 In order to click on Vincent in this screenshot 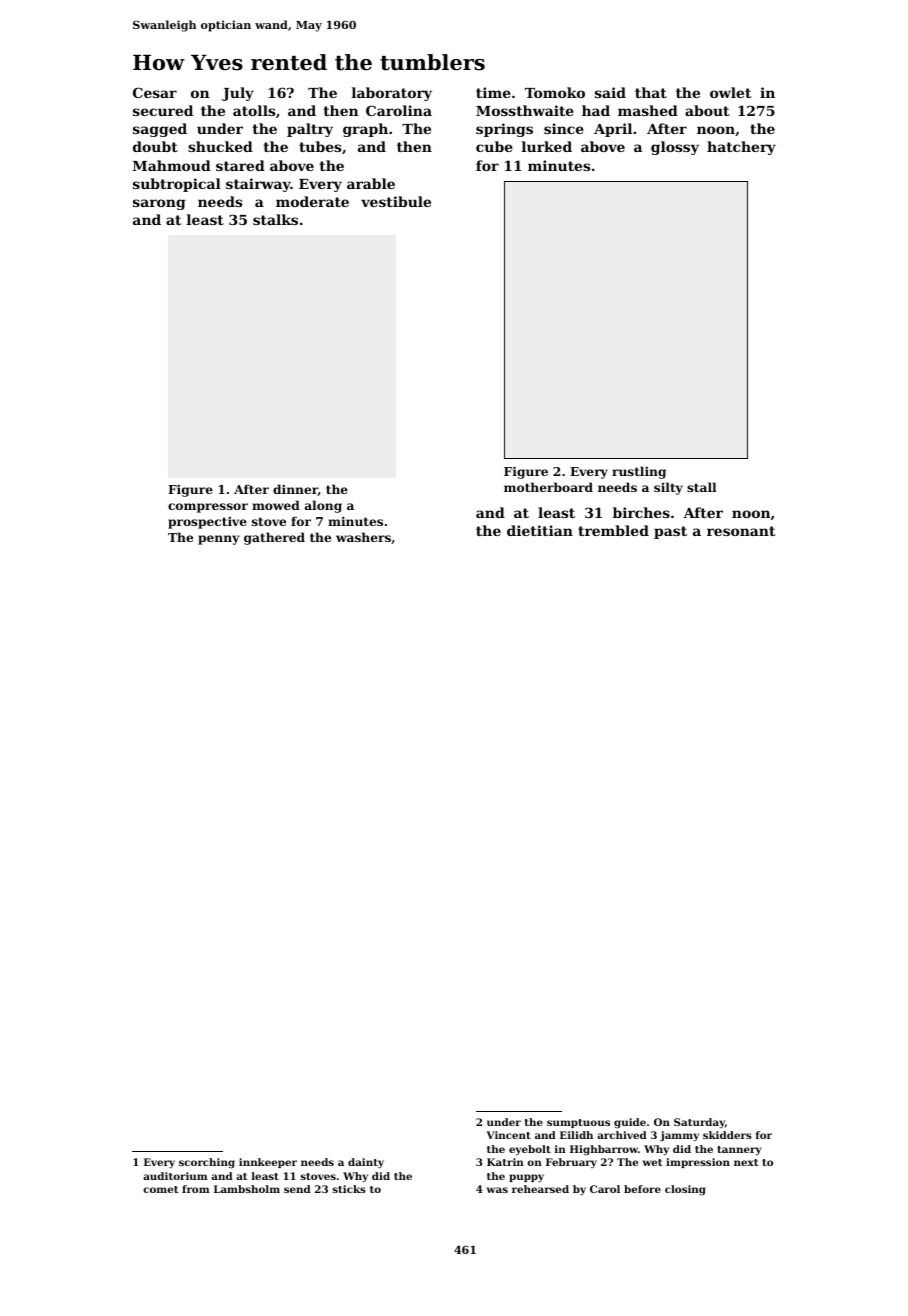, I will do `click(508, 1135)`.
